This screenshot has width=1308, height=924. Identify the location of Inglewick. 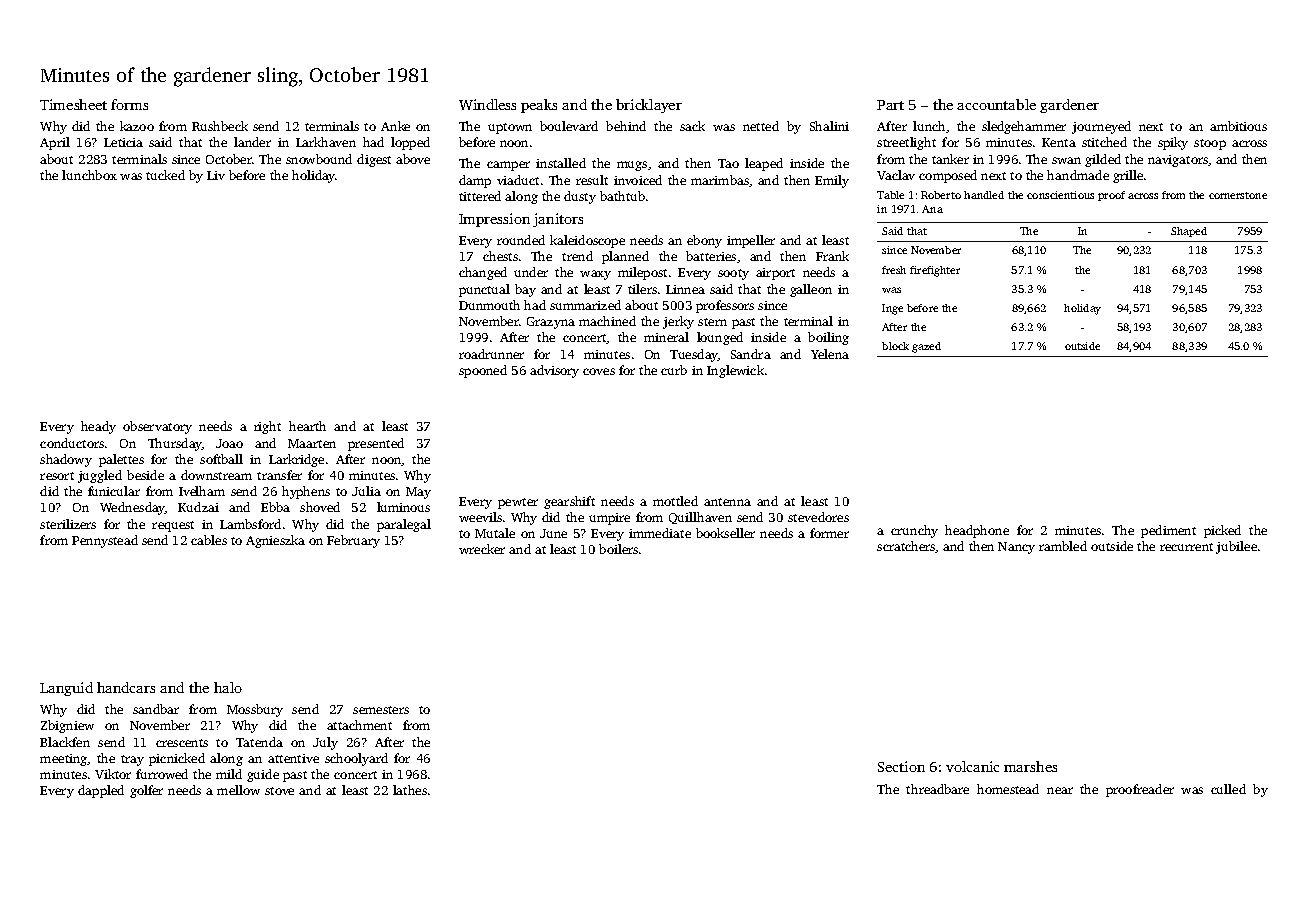
(735, 371).
